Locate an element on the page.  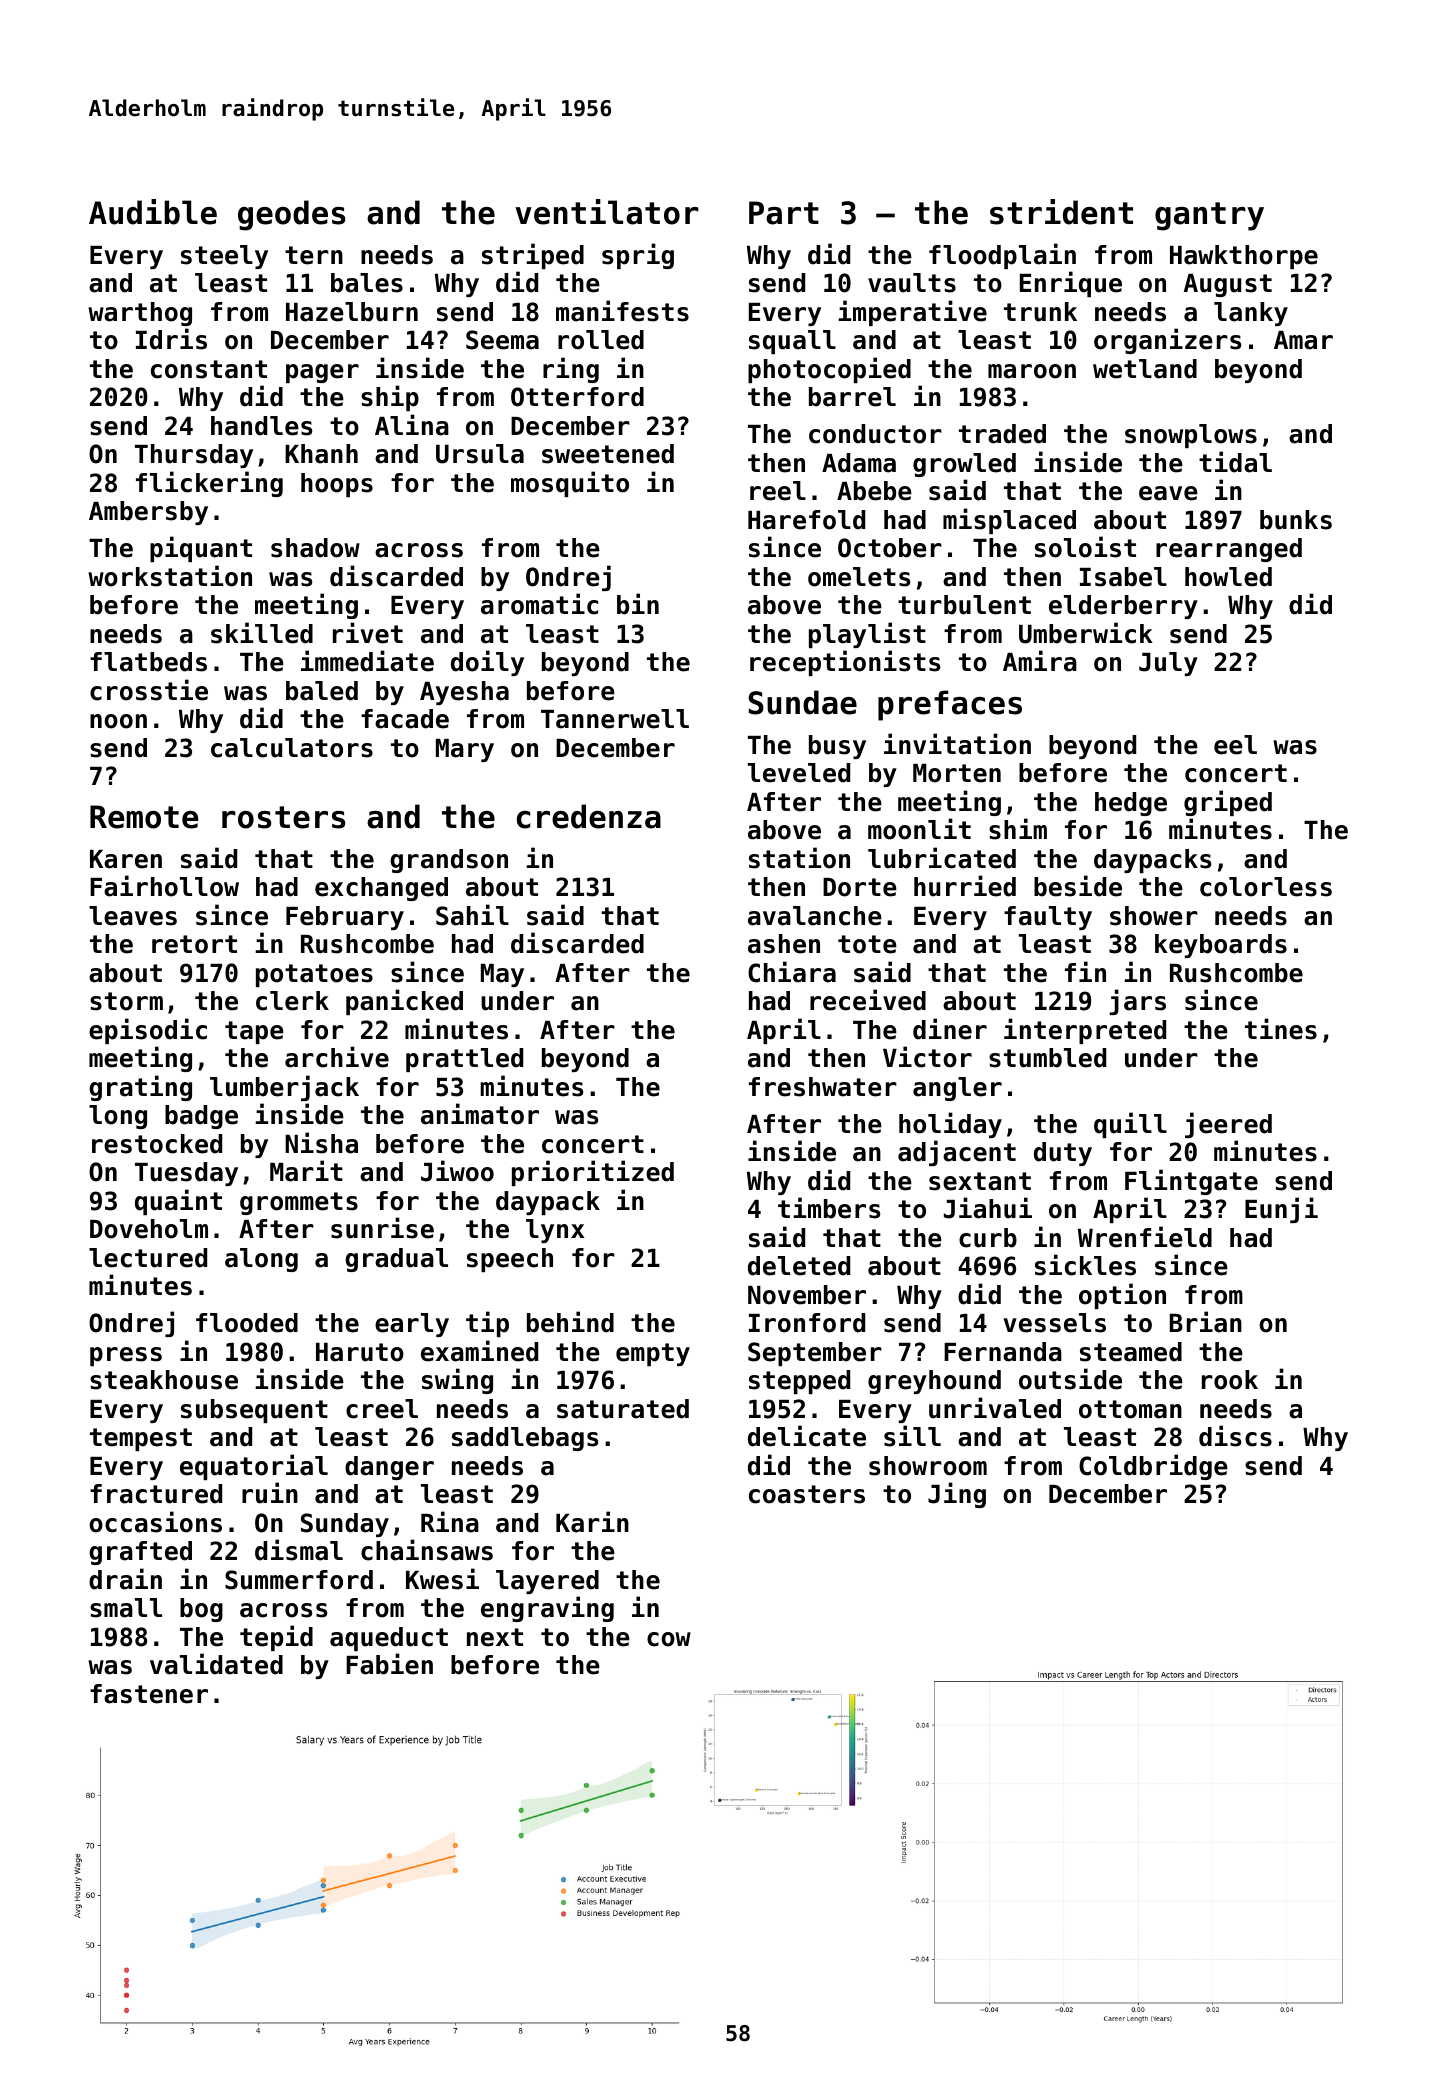
cow is located at coordinates (669, 1639).
